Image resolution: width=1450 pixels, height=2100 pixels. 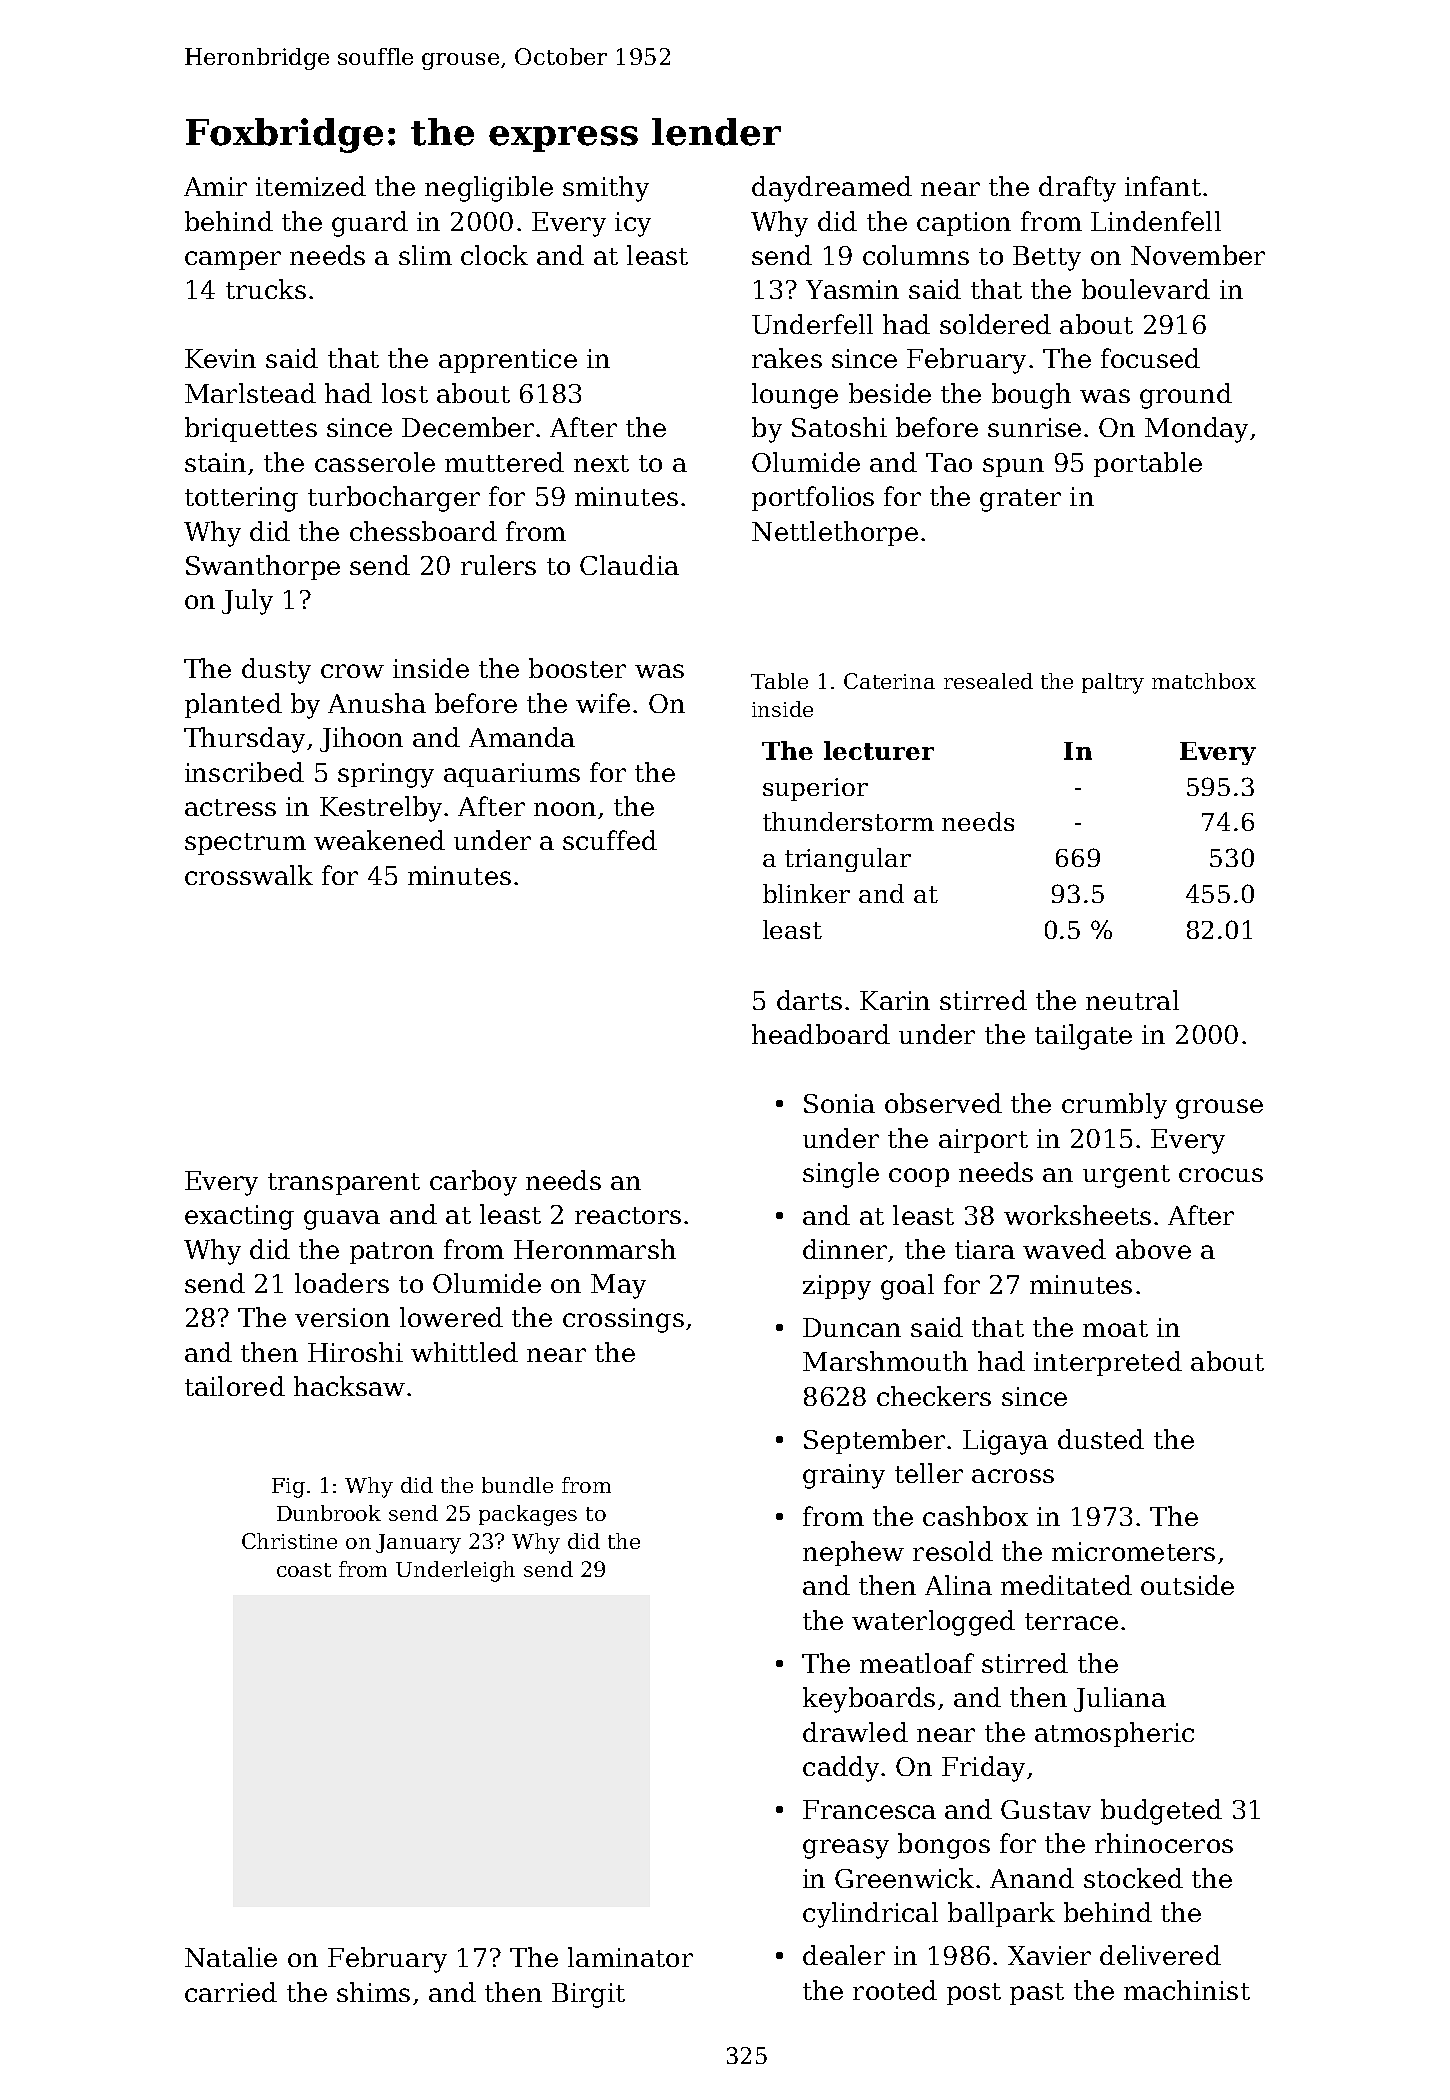 What do you see at coordinates (239, 1217) in the document?
I see `exacting` at bounding box center [239, 1217].
